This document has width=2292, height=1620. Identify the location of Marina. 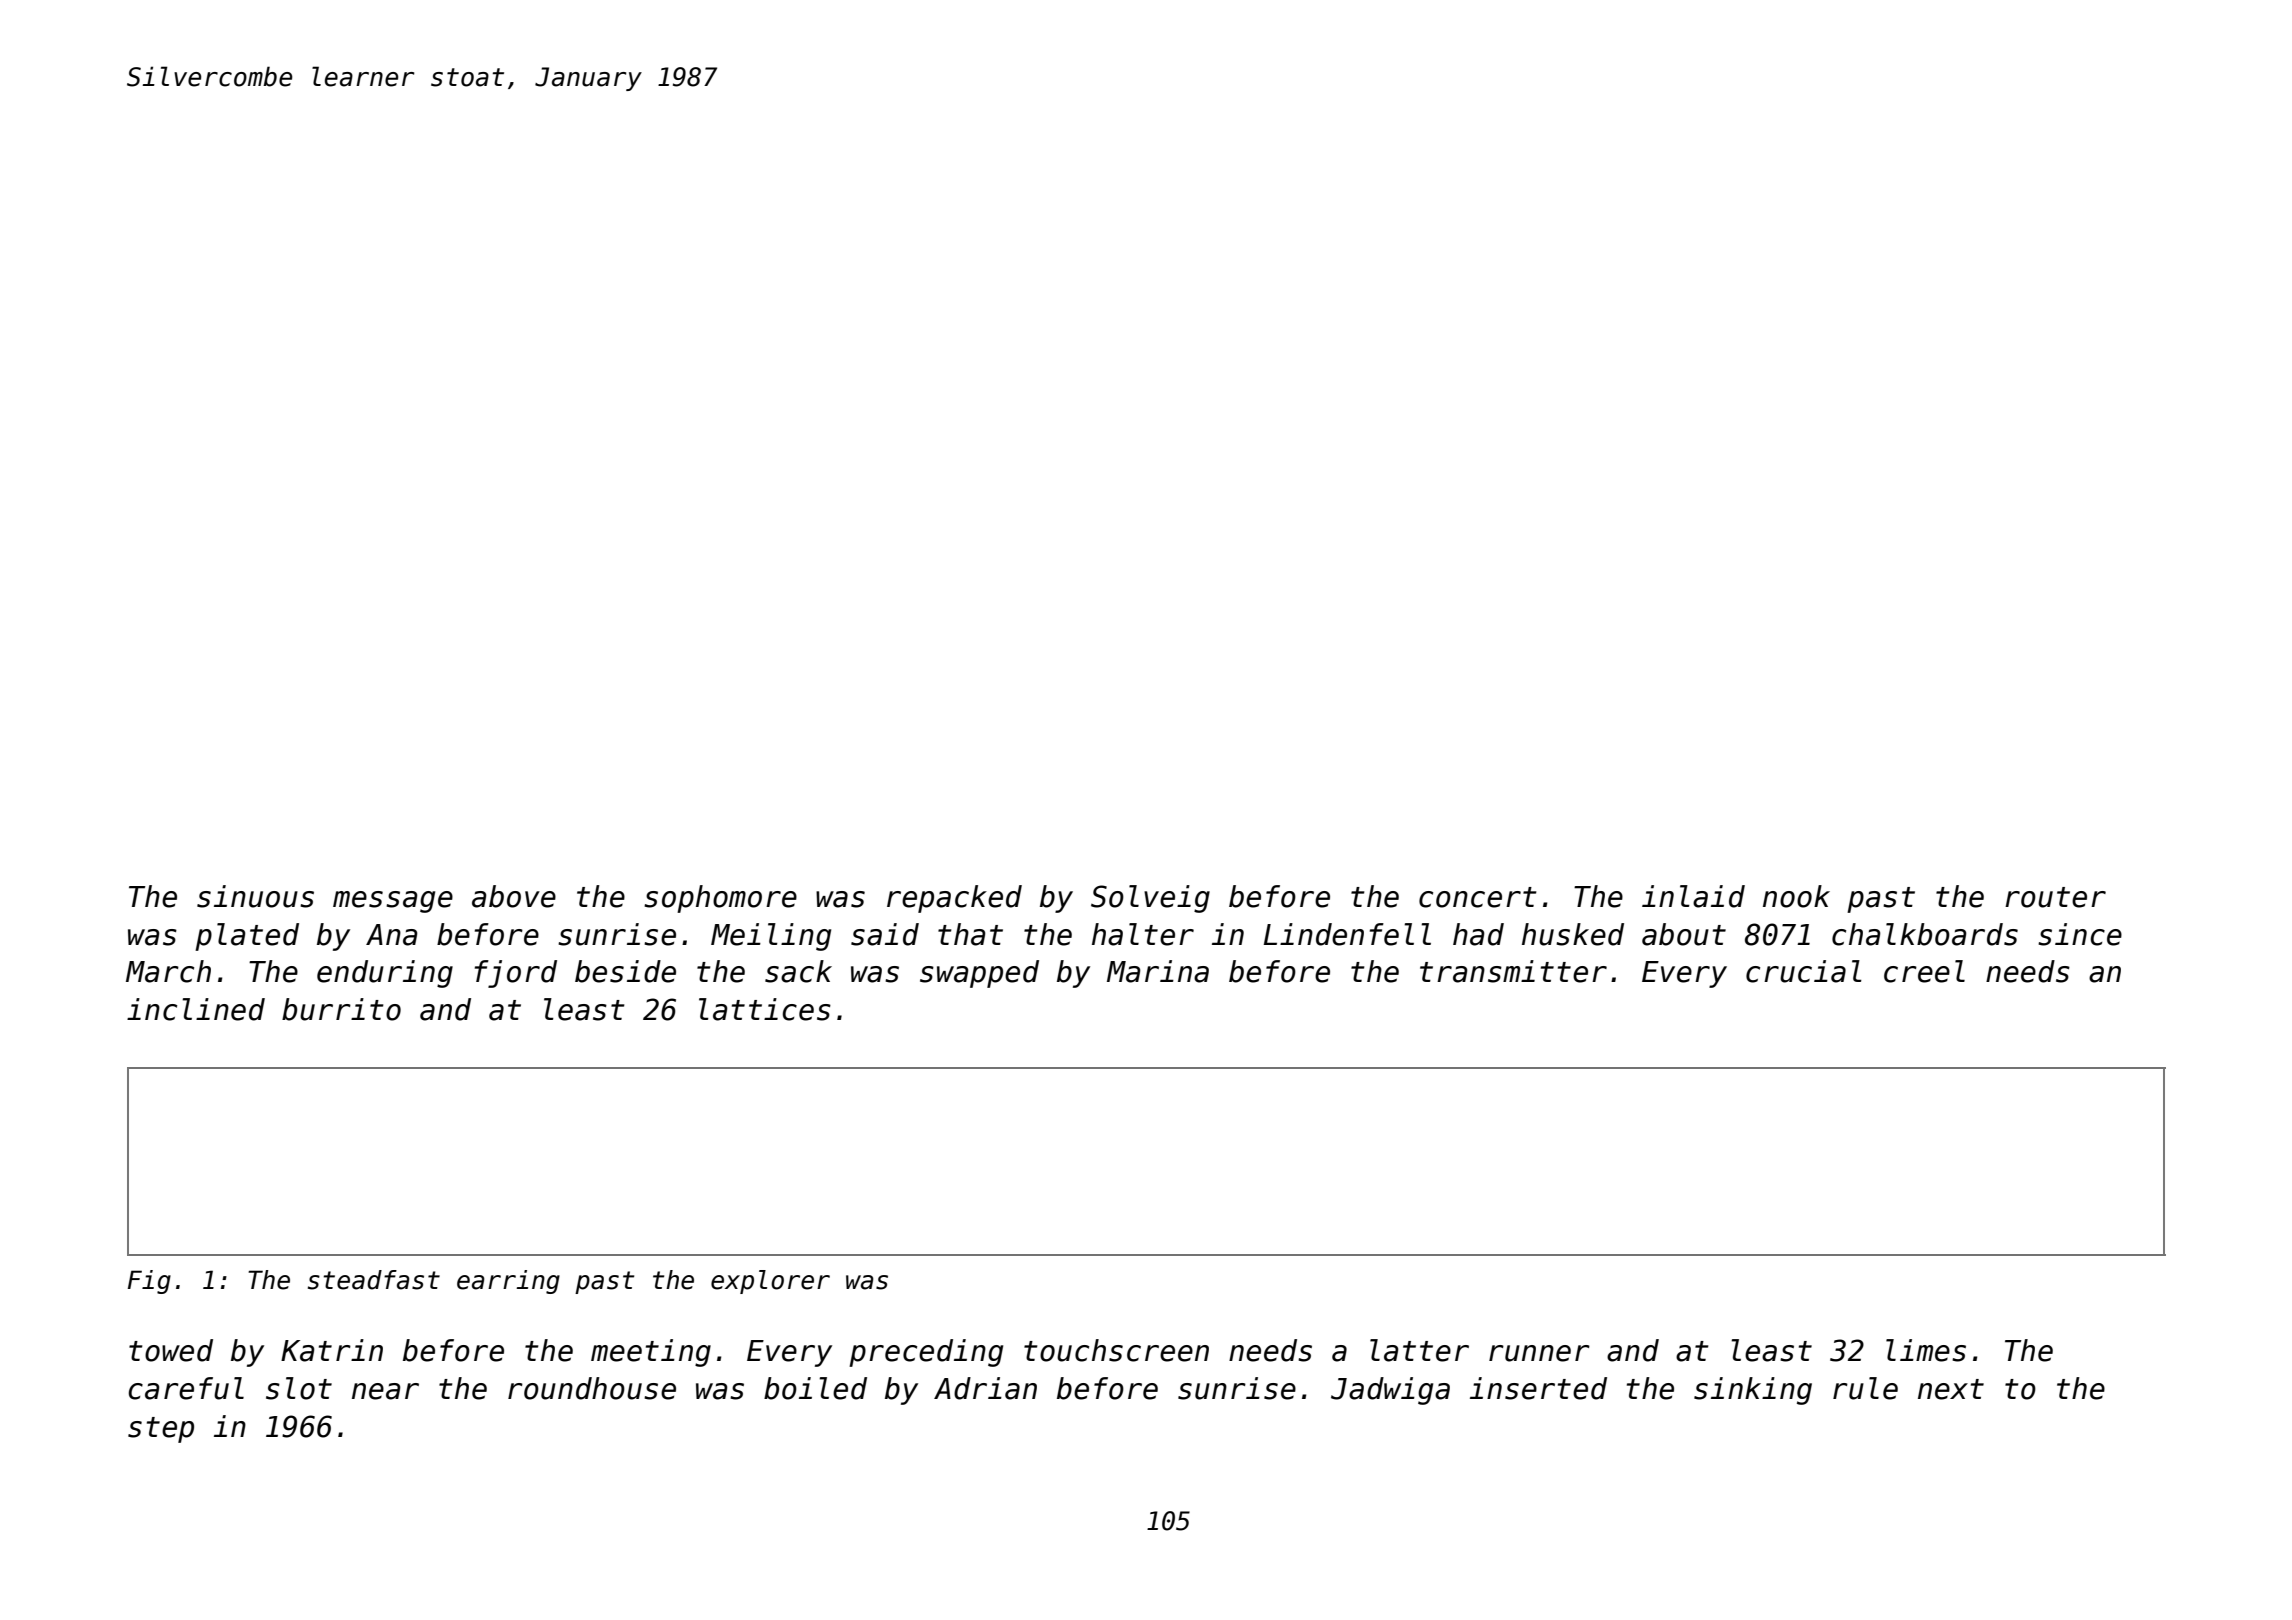
(1158, 971).
